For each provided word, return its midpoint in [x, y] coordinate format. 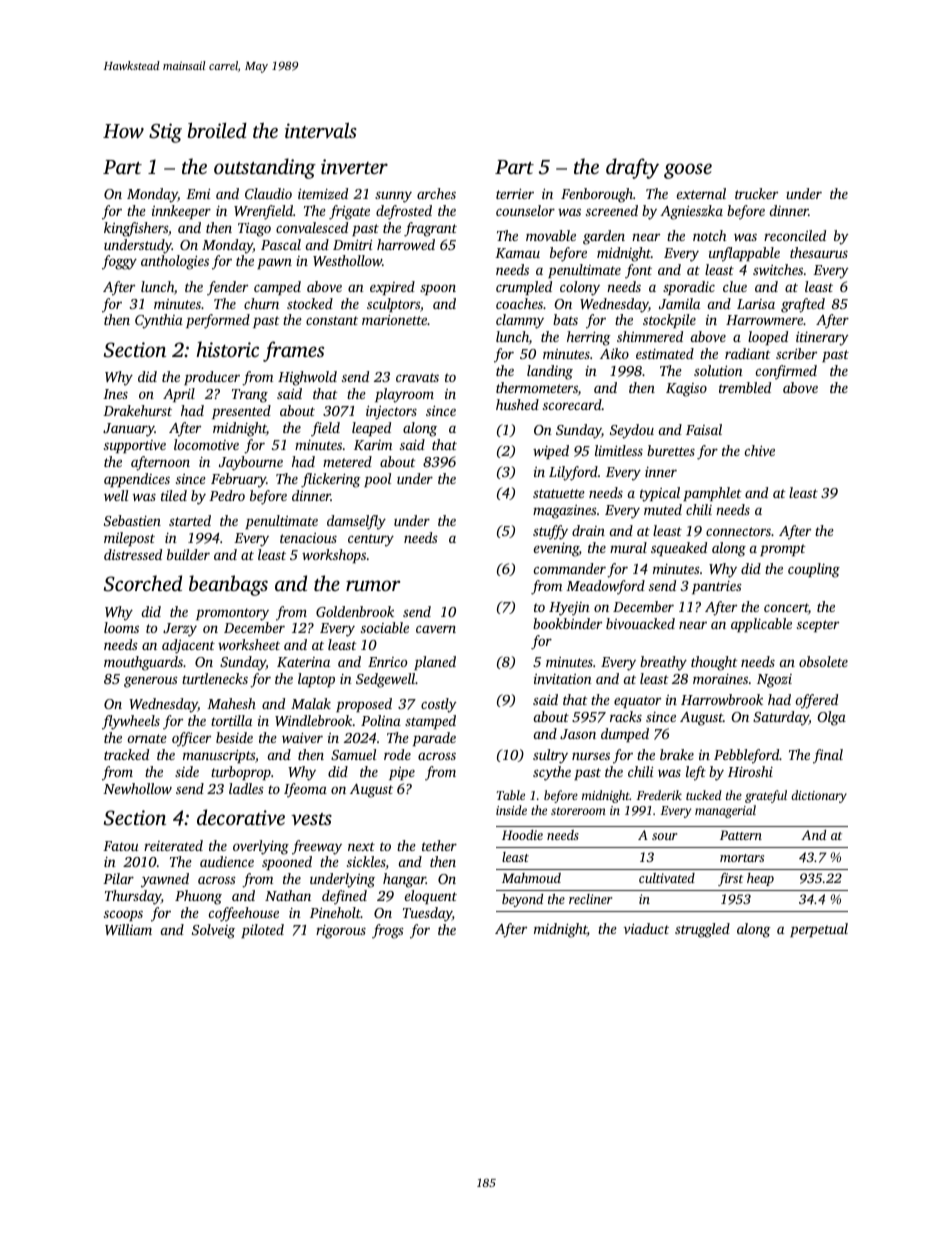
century [371, 540]
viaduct [646, 928]
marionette [394, 319]
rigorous [341, 932]
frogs [388, 931]
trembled [745, 387]
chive [760, 450]
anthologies [175, 262]
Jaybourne [251, 463]
